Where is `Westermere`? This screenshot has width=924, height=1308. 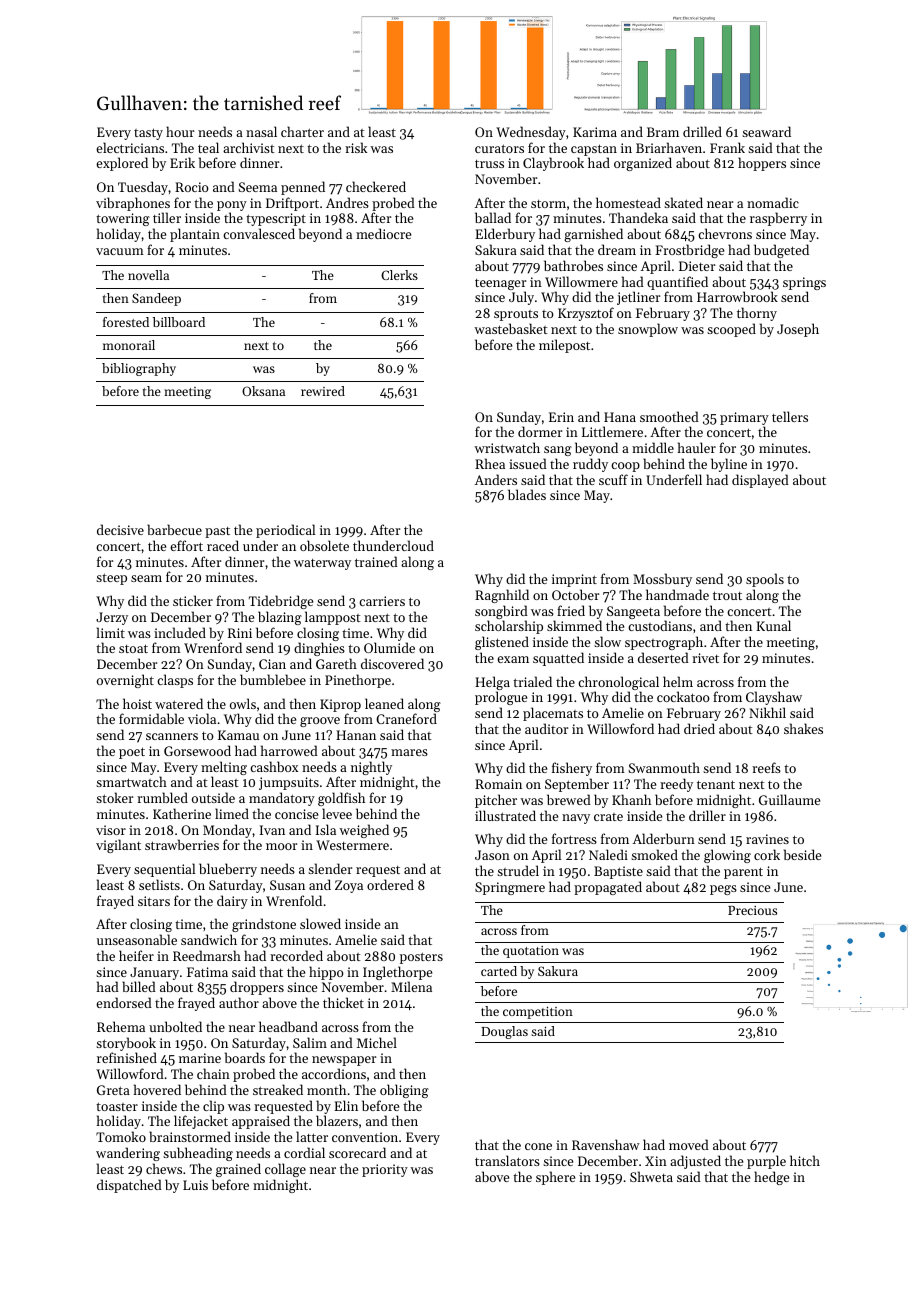 Westermere is located at coordinates (352, 845).
